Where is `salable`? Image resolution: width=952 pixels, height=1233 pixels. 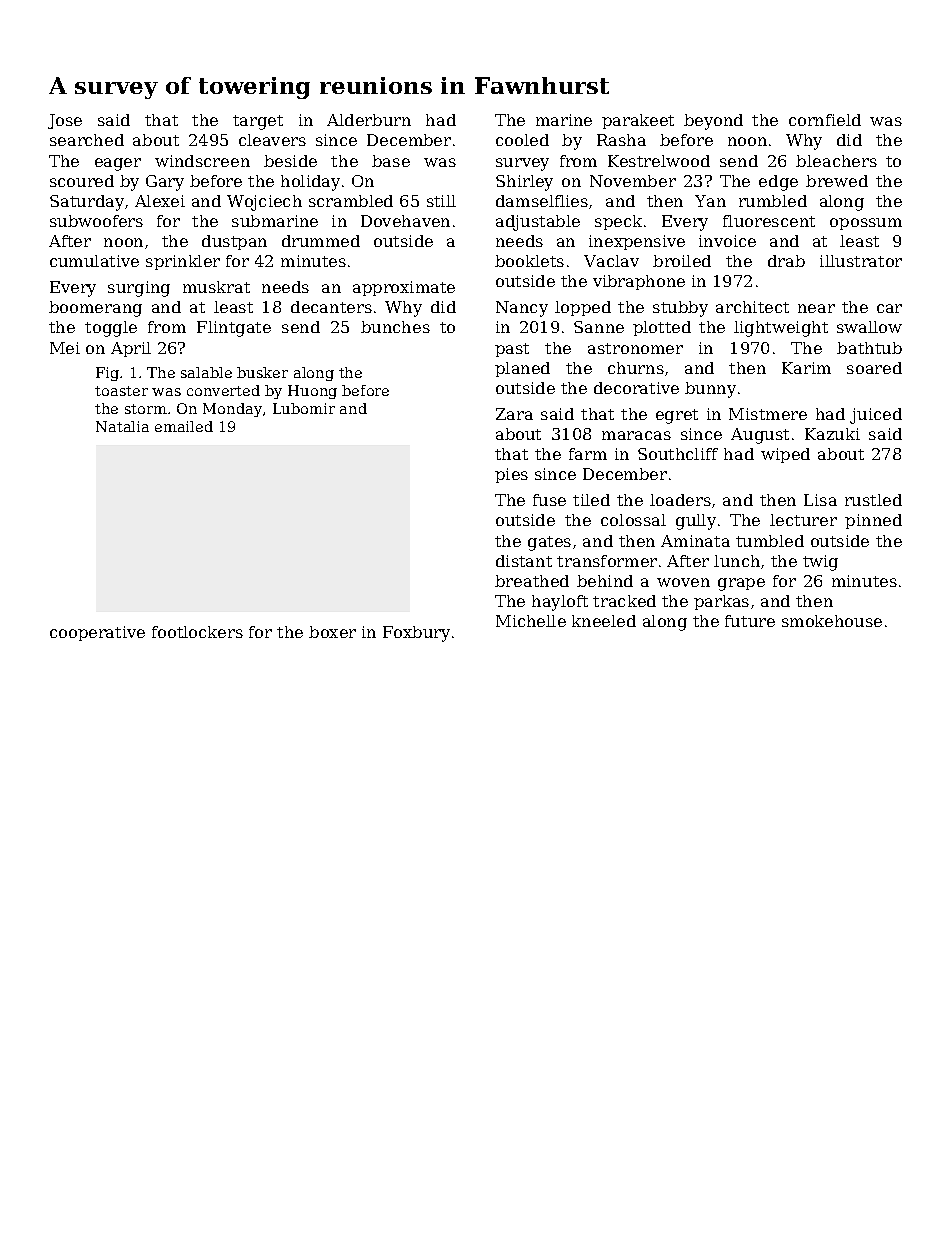 salable is located at coordinates (206, 372).
